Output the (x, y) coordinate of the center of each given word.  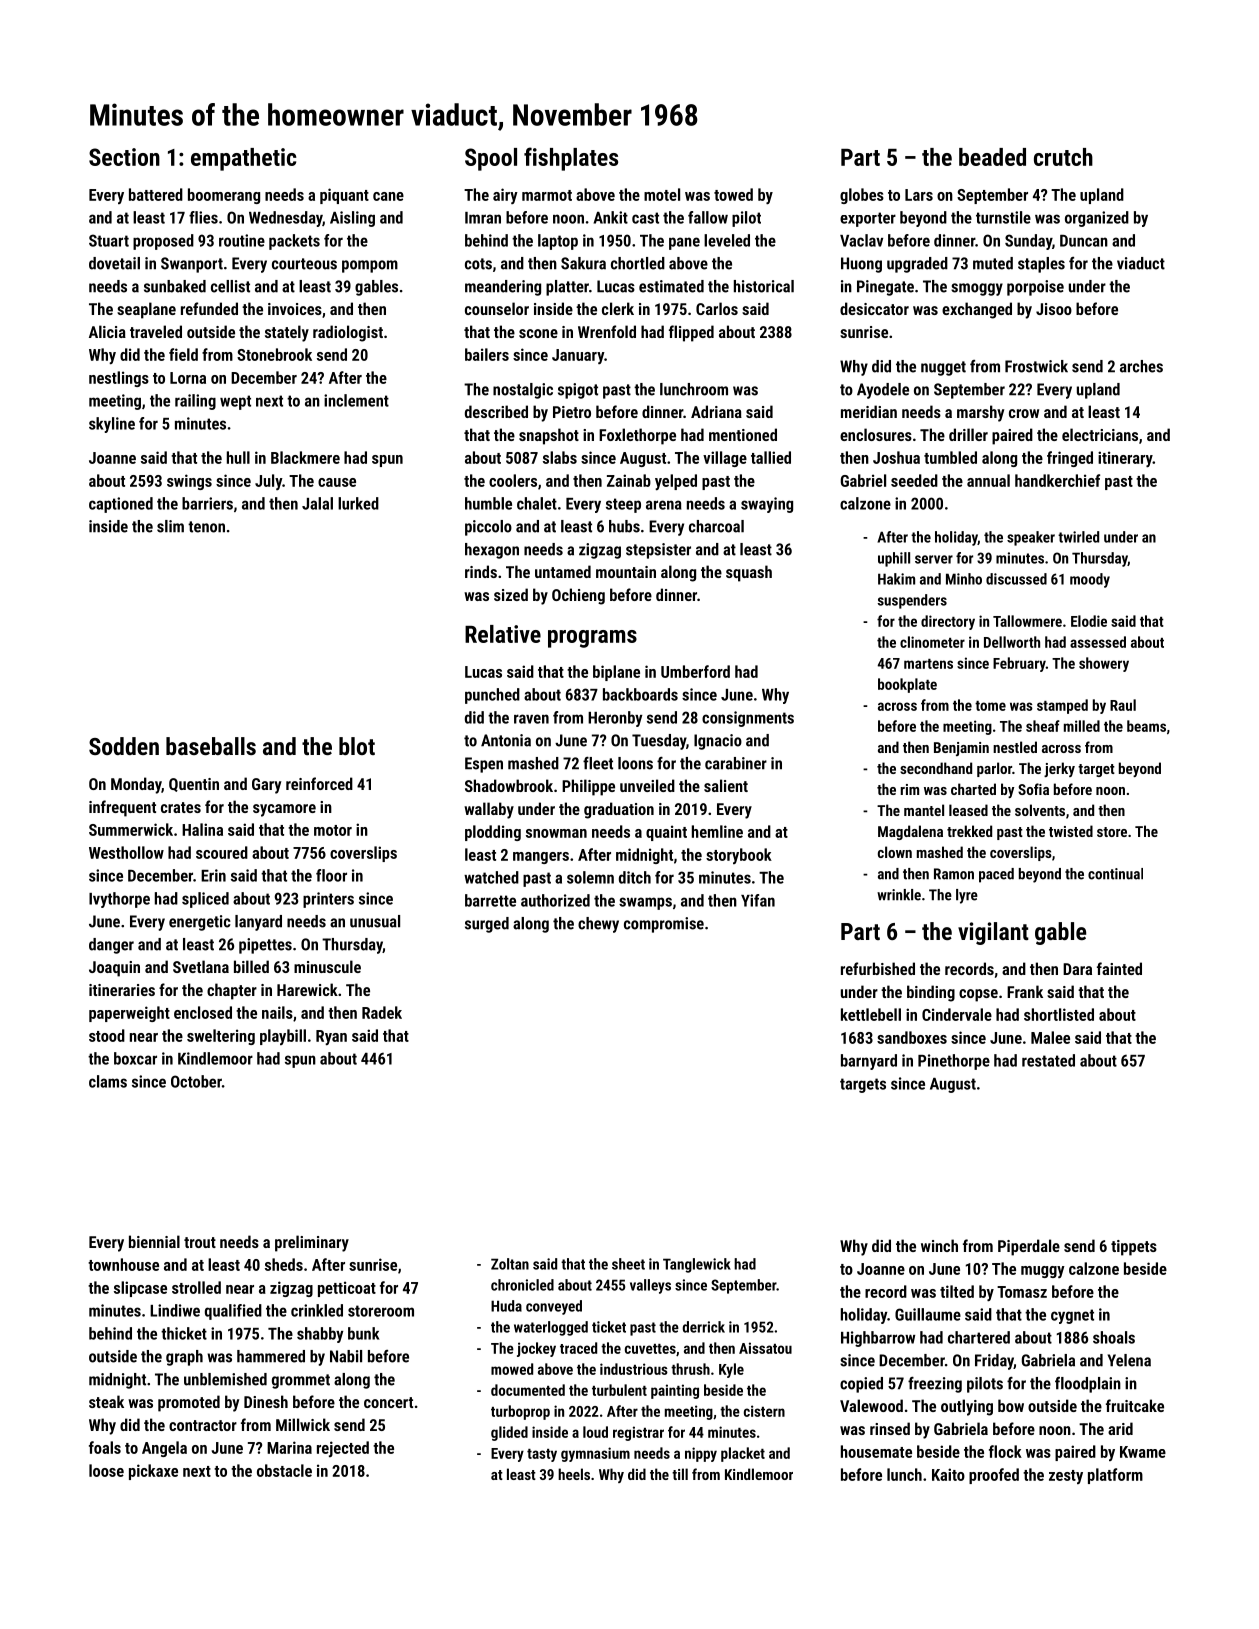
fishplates (571, 159)
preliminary (312, 1243)
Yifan (758, 900)
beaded (992, 157)
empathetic (243, 159)
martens (928, 664)
